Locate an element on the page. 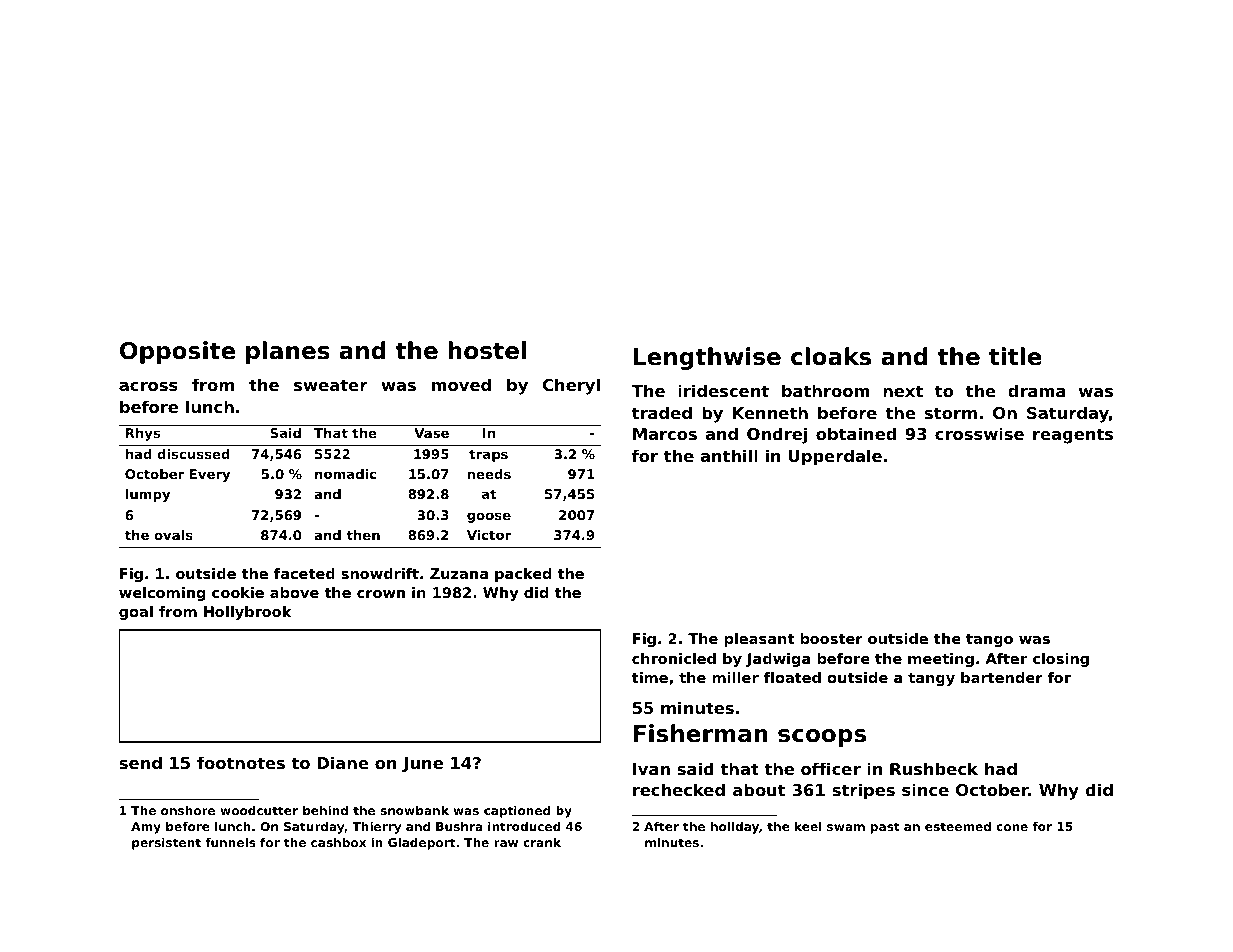 This image has height=952, width=1233. cashbox is located at coordinates (338, 842).
